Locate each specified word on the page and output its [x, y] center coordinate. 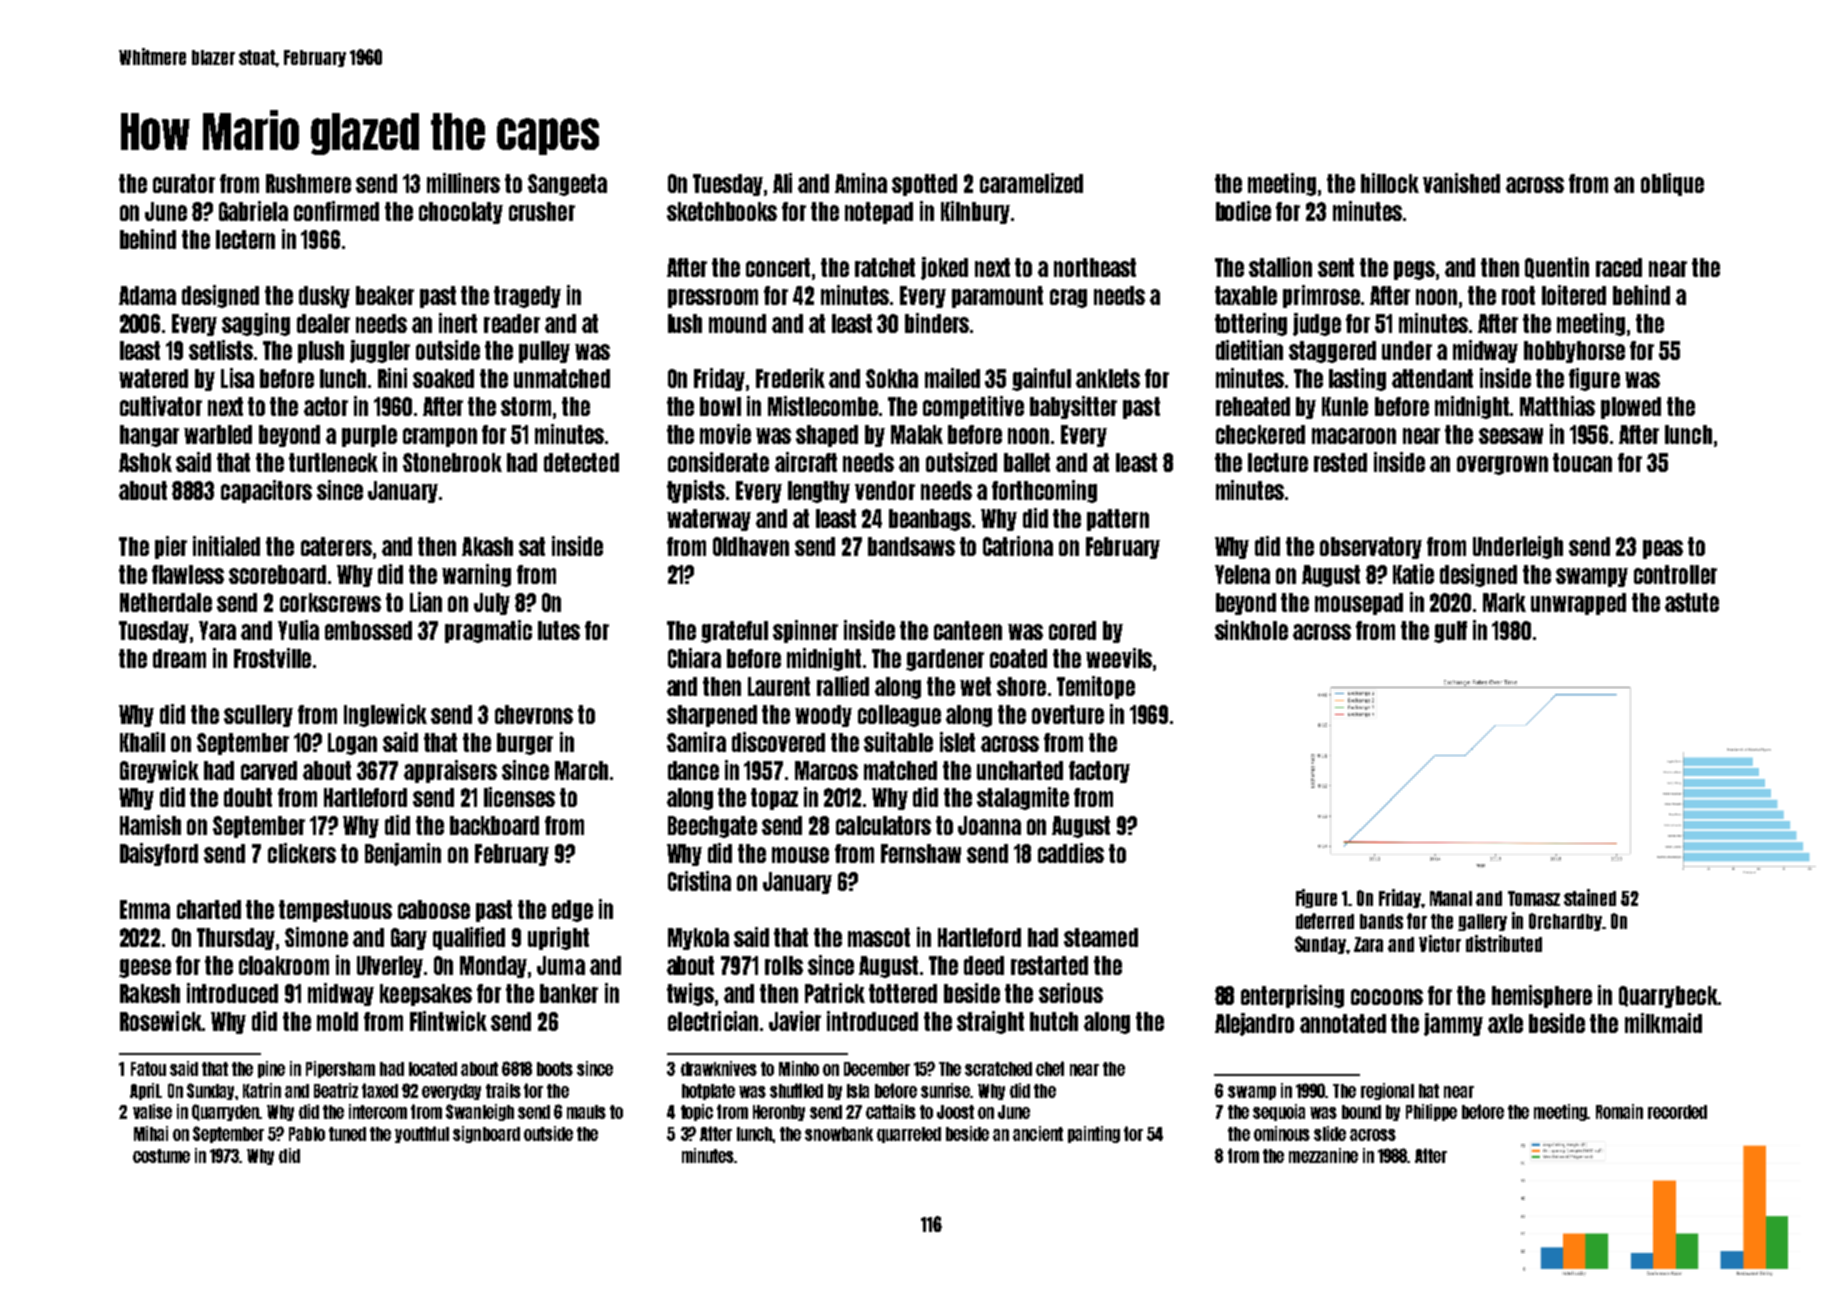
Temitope [1096, 687]
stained [1590, 897]
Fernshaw [921, 853]
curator [184, 183]
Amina [861, 183]
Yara [217, 630]
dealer [323, 323]
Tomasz [1534, 898]
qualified [469, 938]
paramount [997, 297]
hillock [1390, 183]
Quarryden [226, 1112]
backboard [494, 825]
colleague [899, 716]
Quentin [1557, 268]
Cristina [699, 881]
